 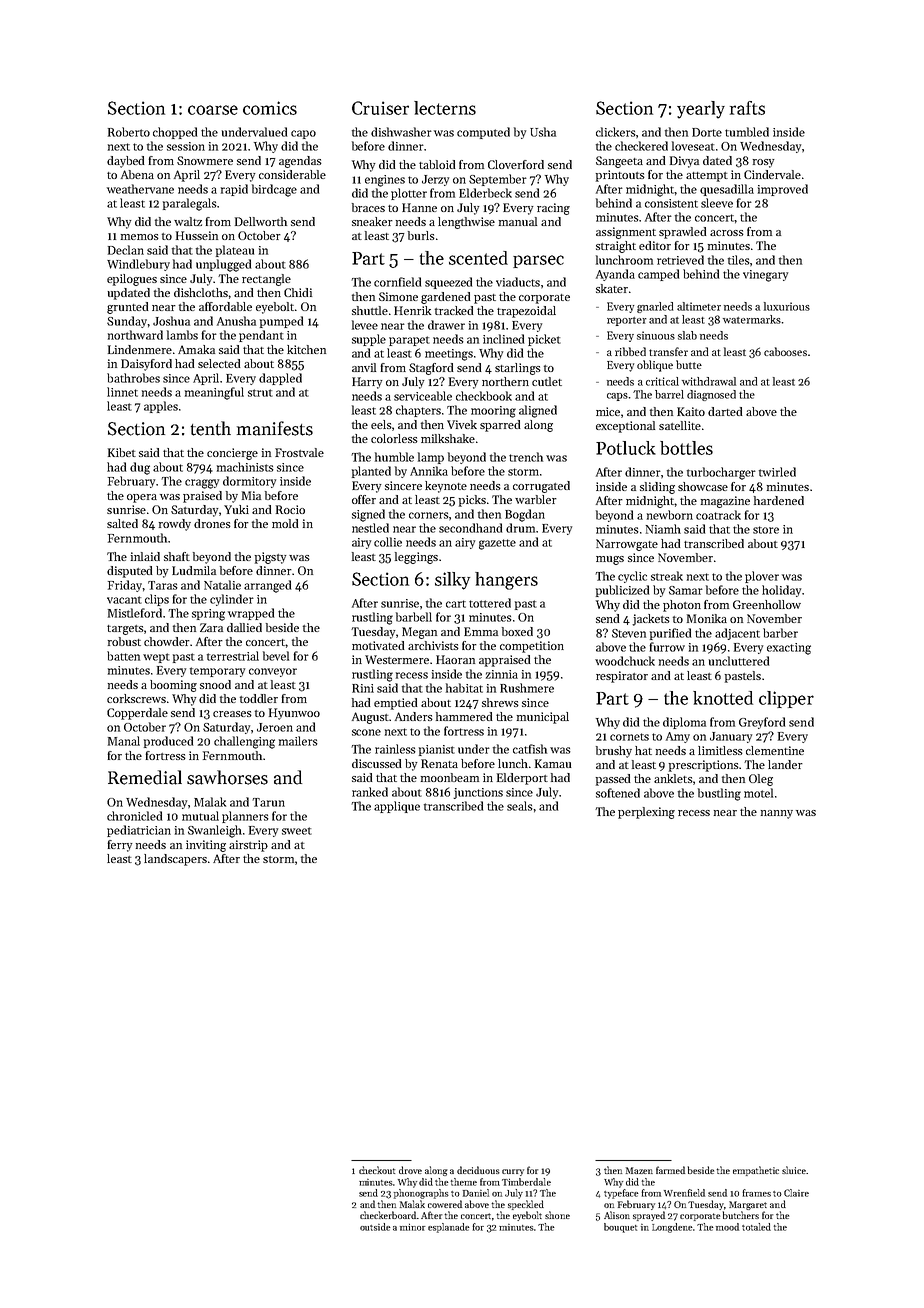 What do you see at coordinates (445, 108) in the image?
I see `lecterns` at bounding box center [445, 108].
